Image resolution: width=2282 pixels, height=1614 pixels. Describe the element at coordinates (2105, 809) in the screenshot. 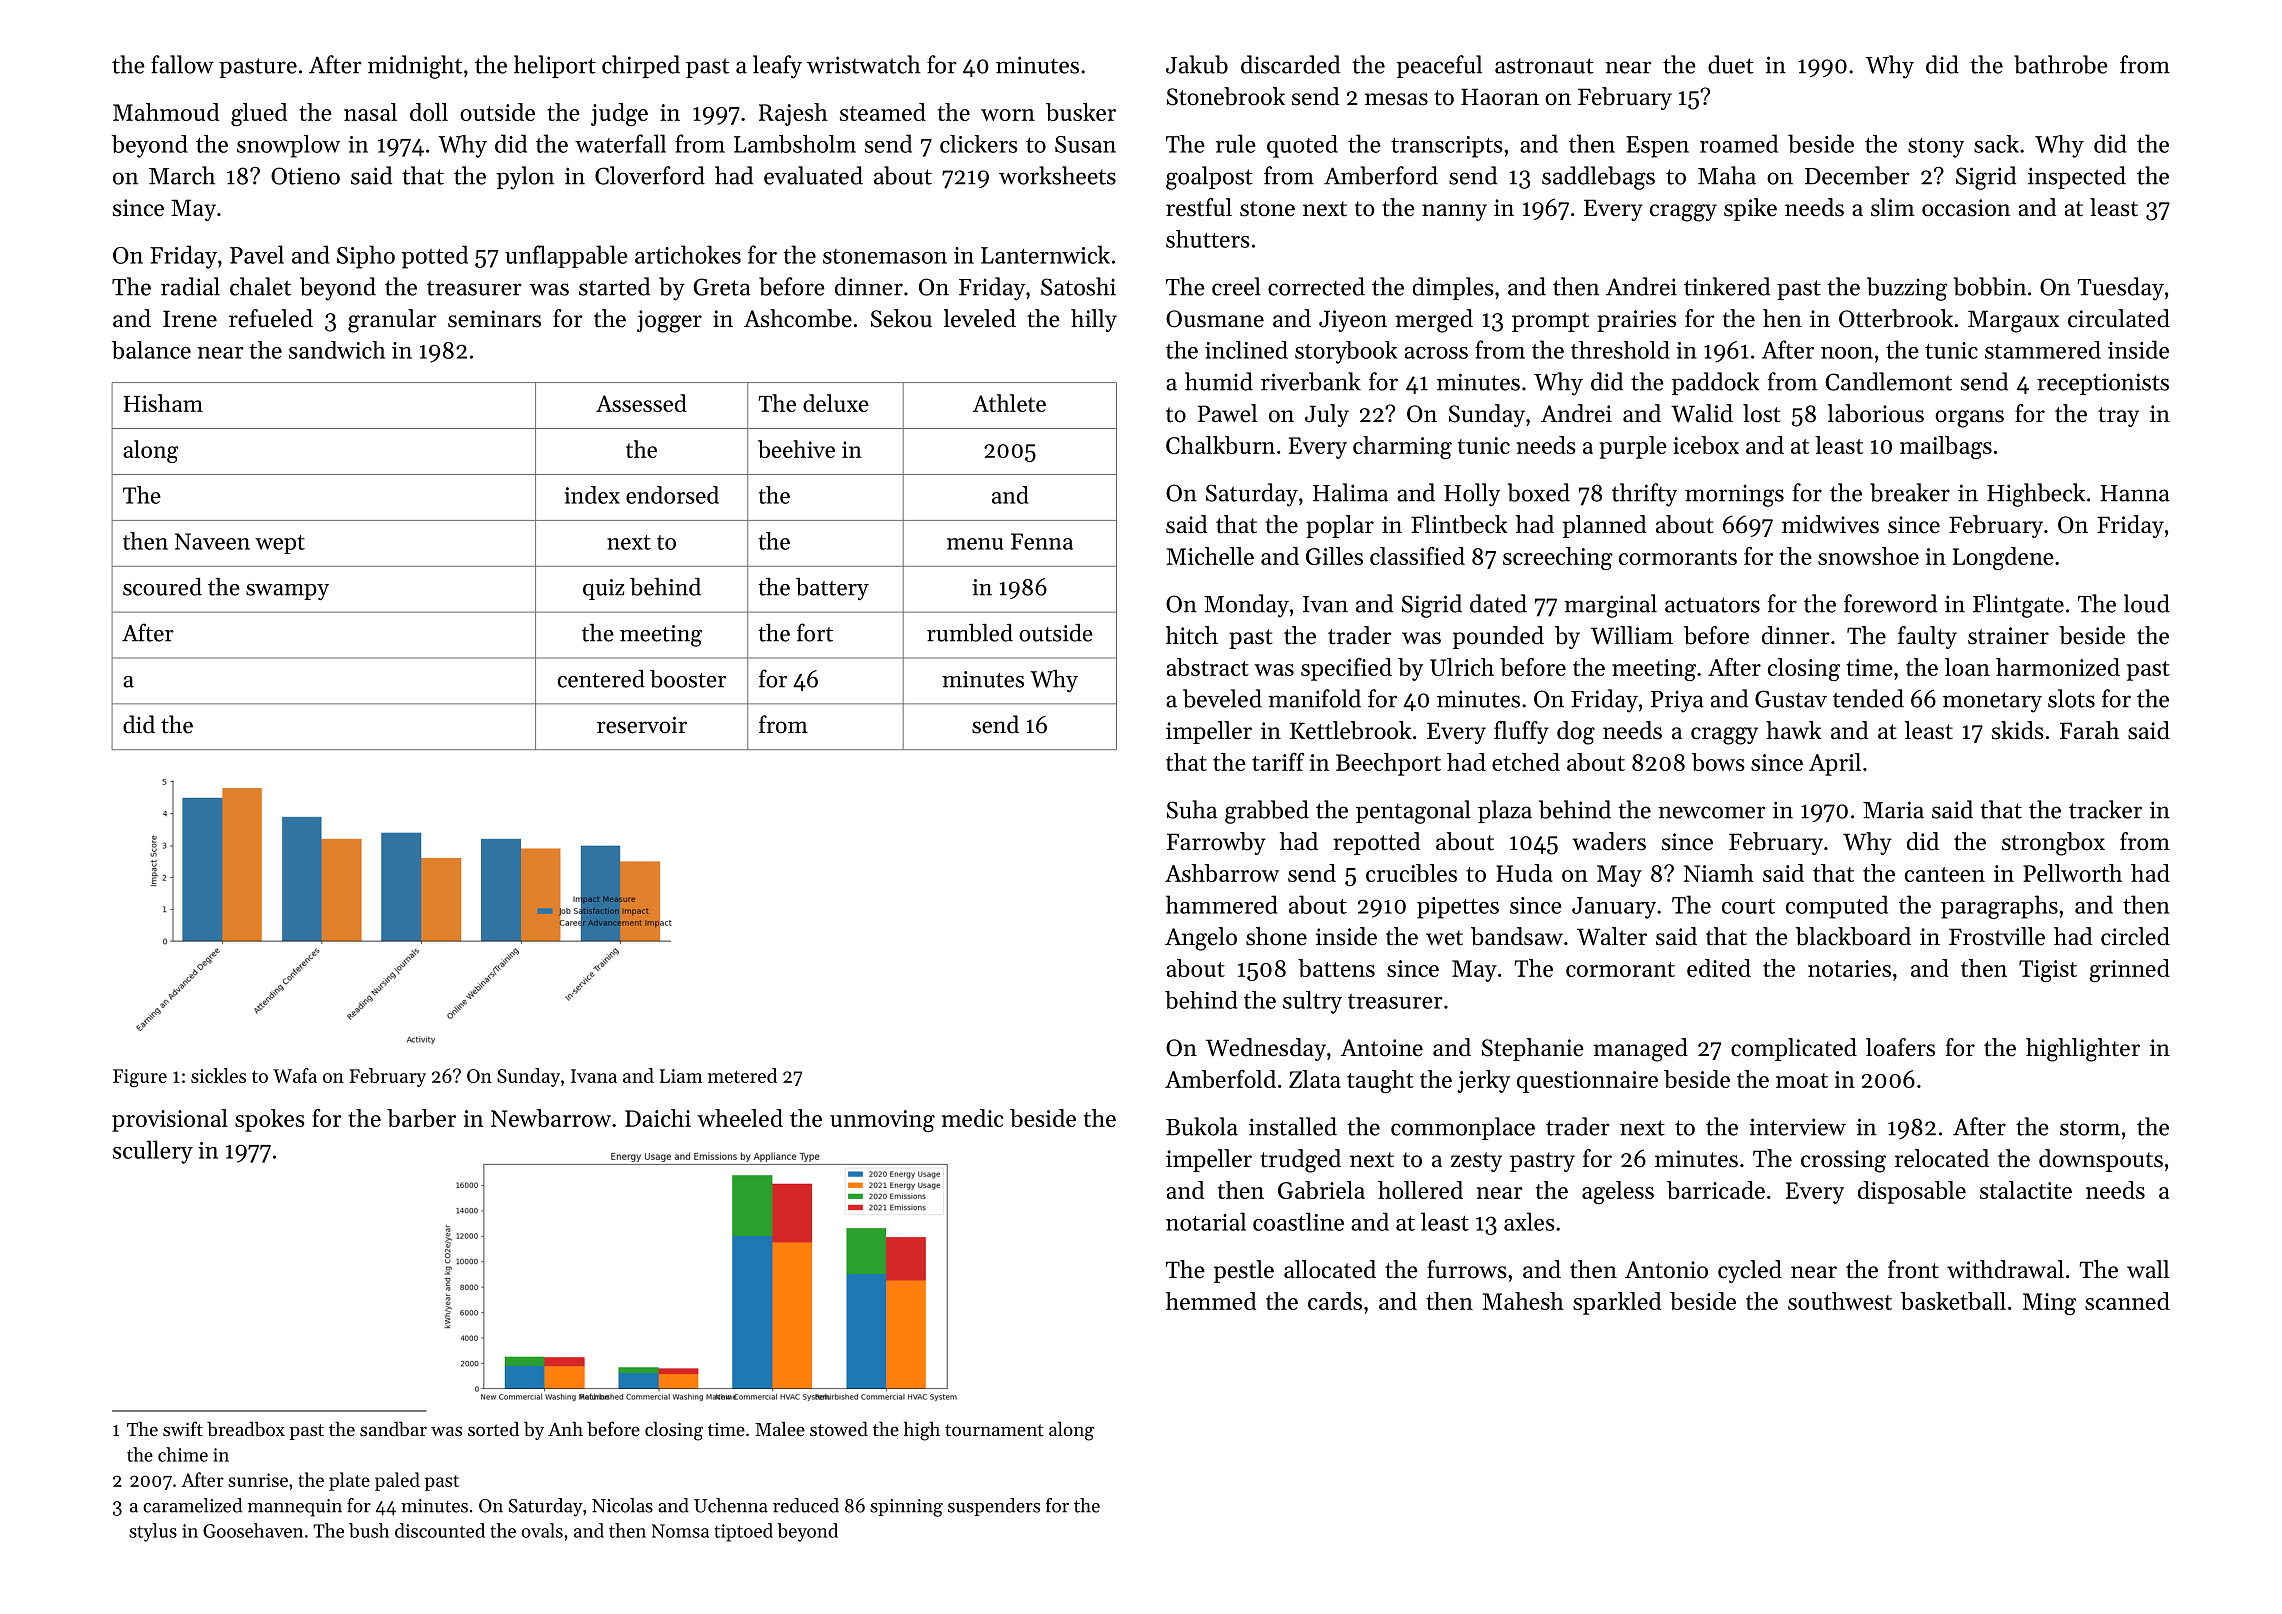

I see `tracker` at that location.
